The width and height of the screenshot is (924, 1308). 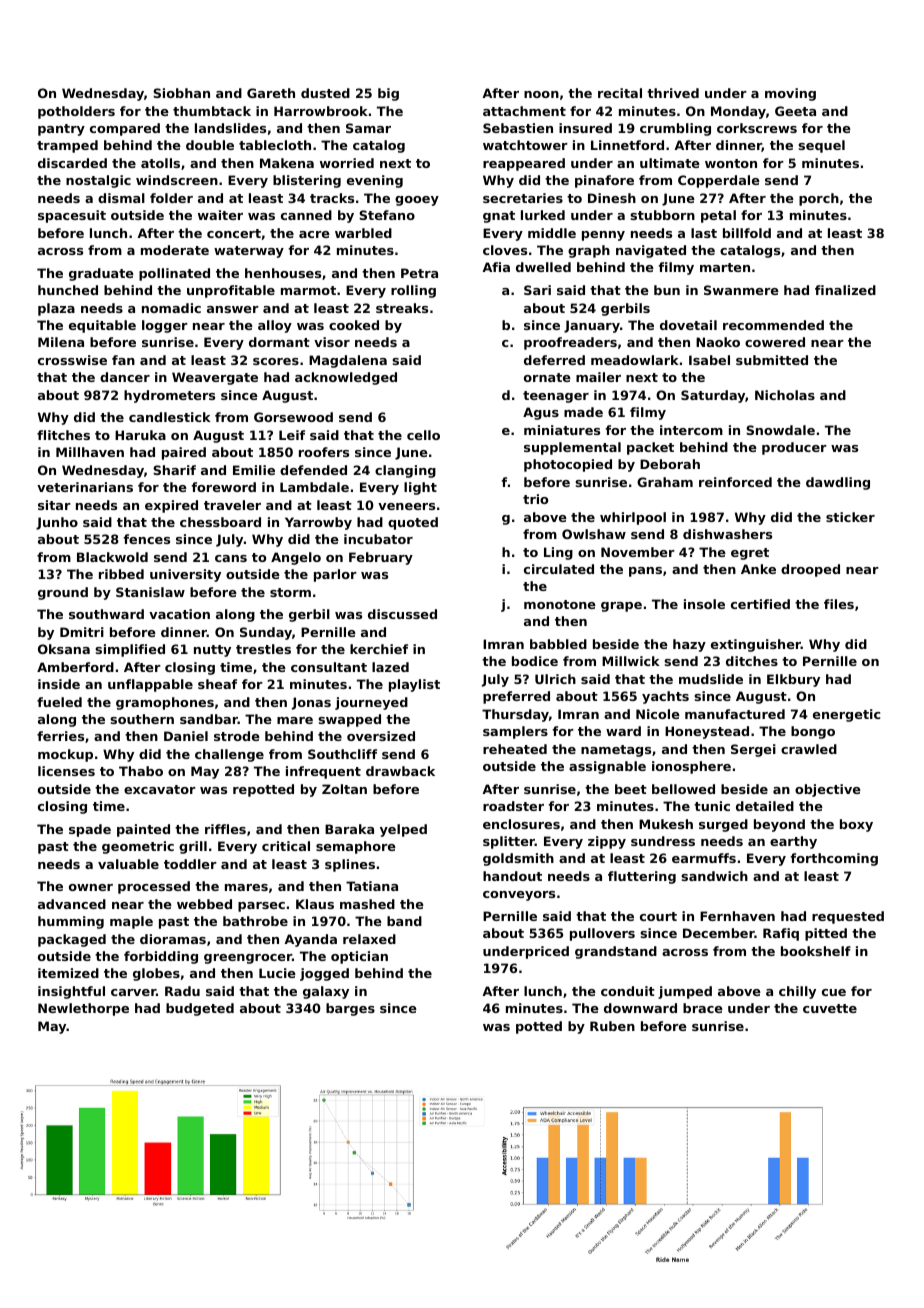 What do you see at coordinates (420, 488) in the screenshot?
I see `light` at bounding box center [420, 488].
